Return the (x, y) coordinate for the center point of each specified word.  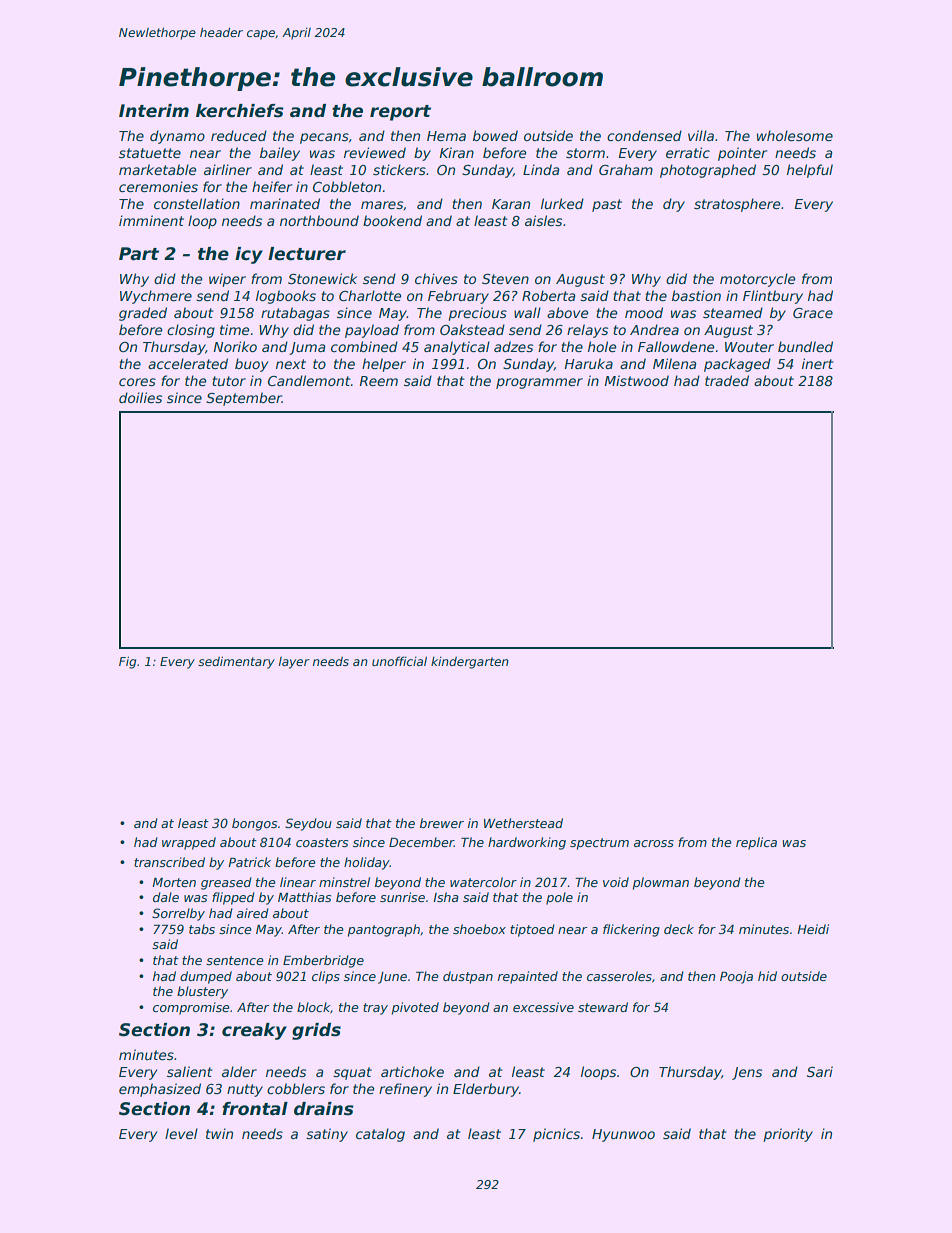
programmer (539, 383)
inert (818, 363)
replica (756, 843)
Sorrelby (178, 914)
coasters (322, 842)
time (234, 329)
